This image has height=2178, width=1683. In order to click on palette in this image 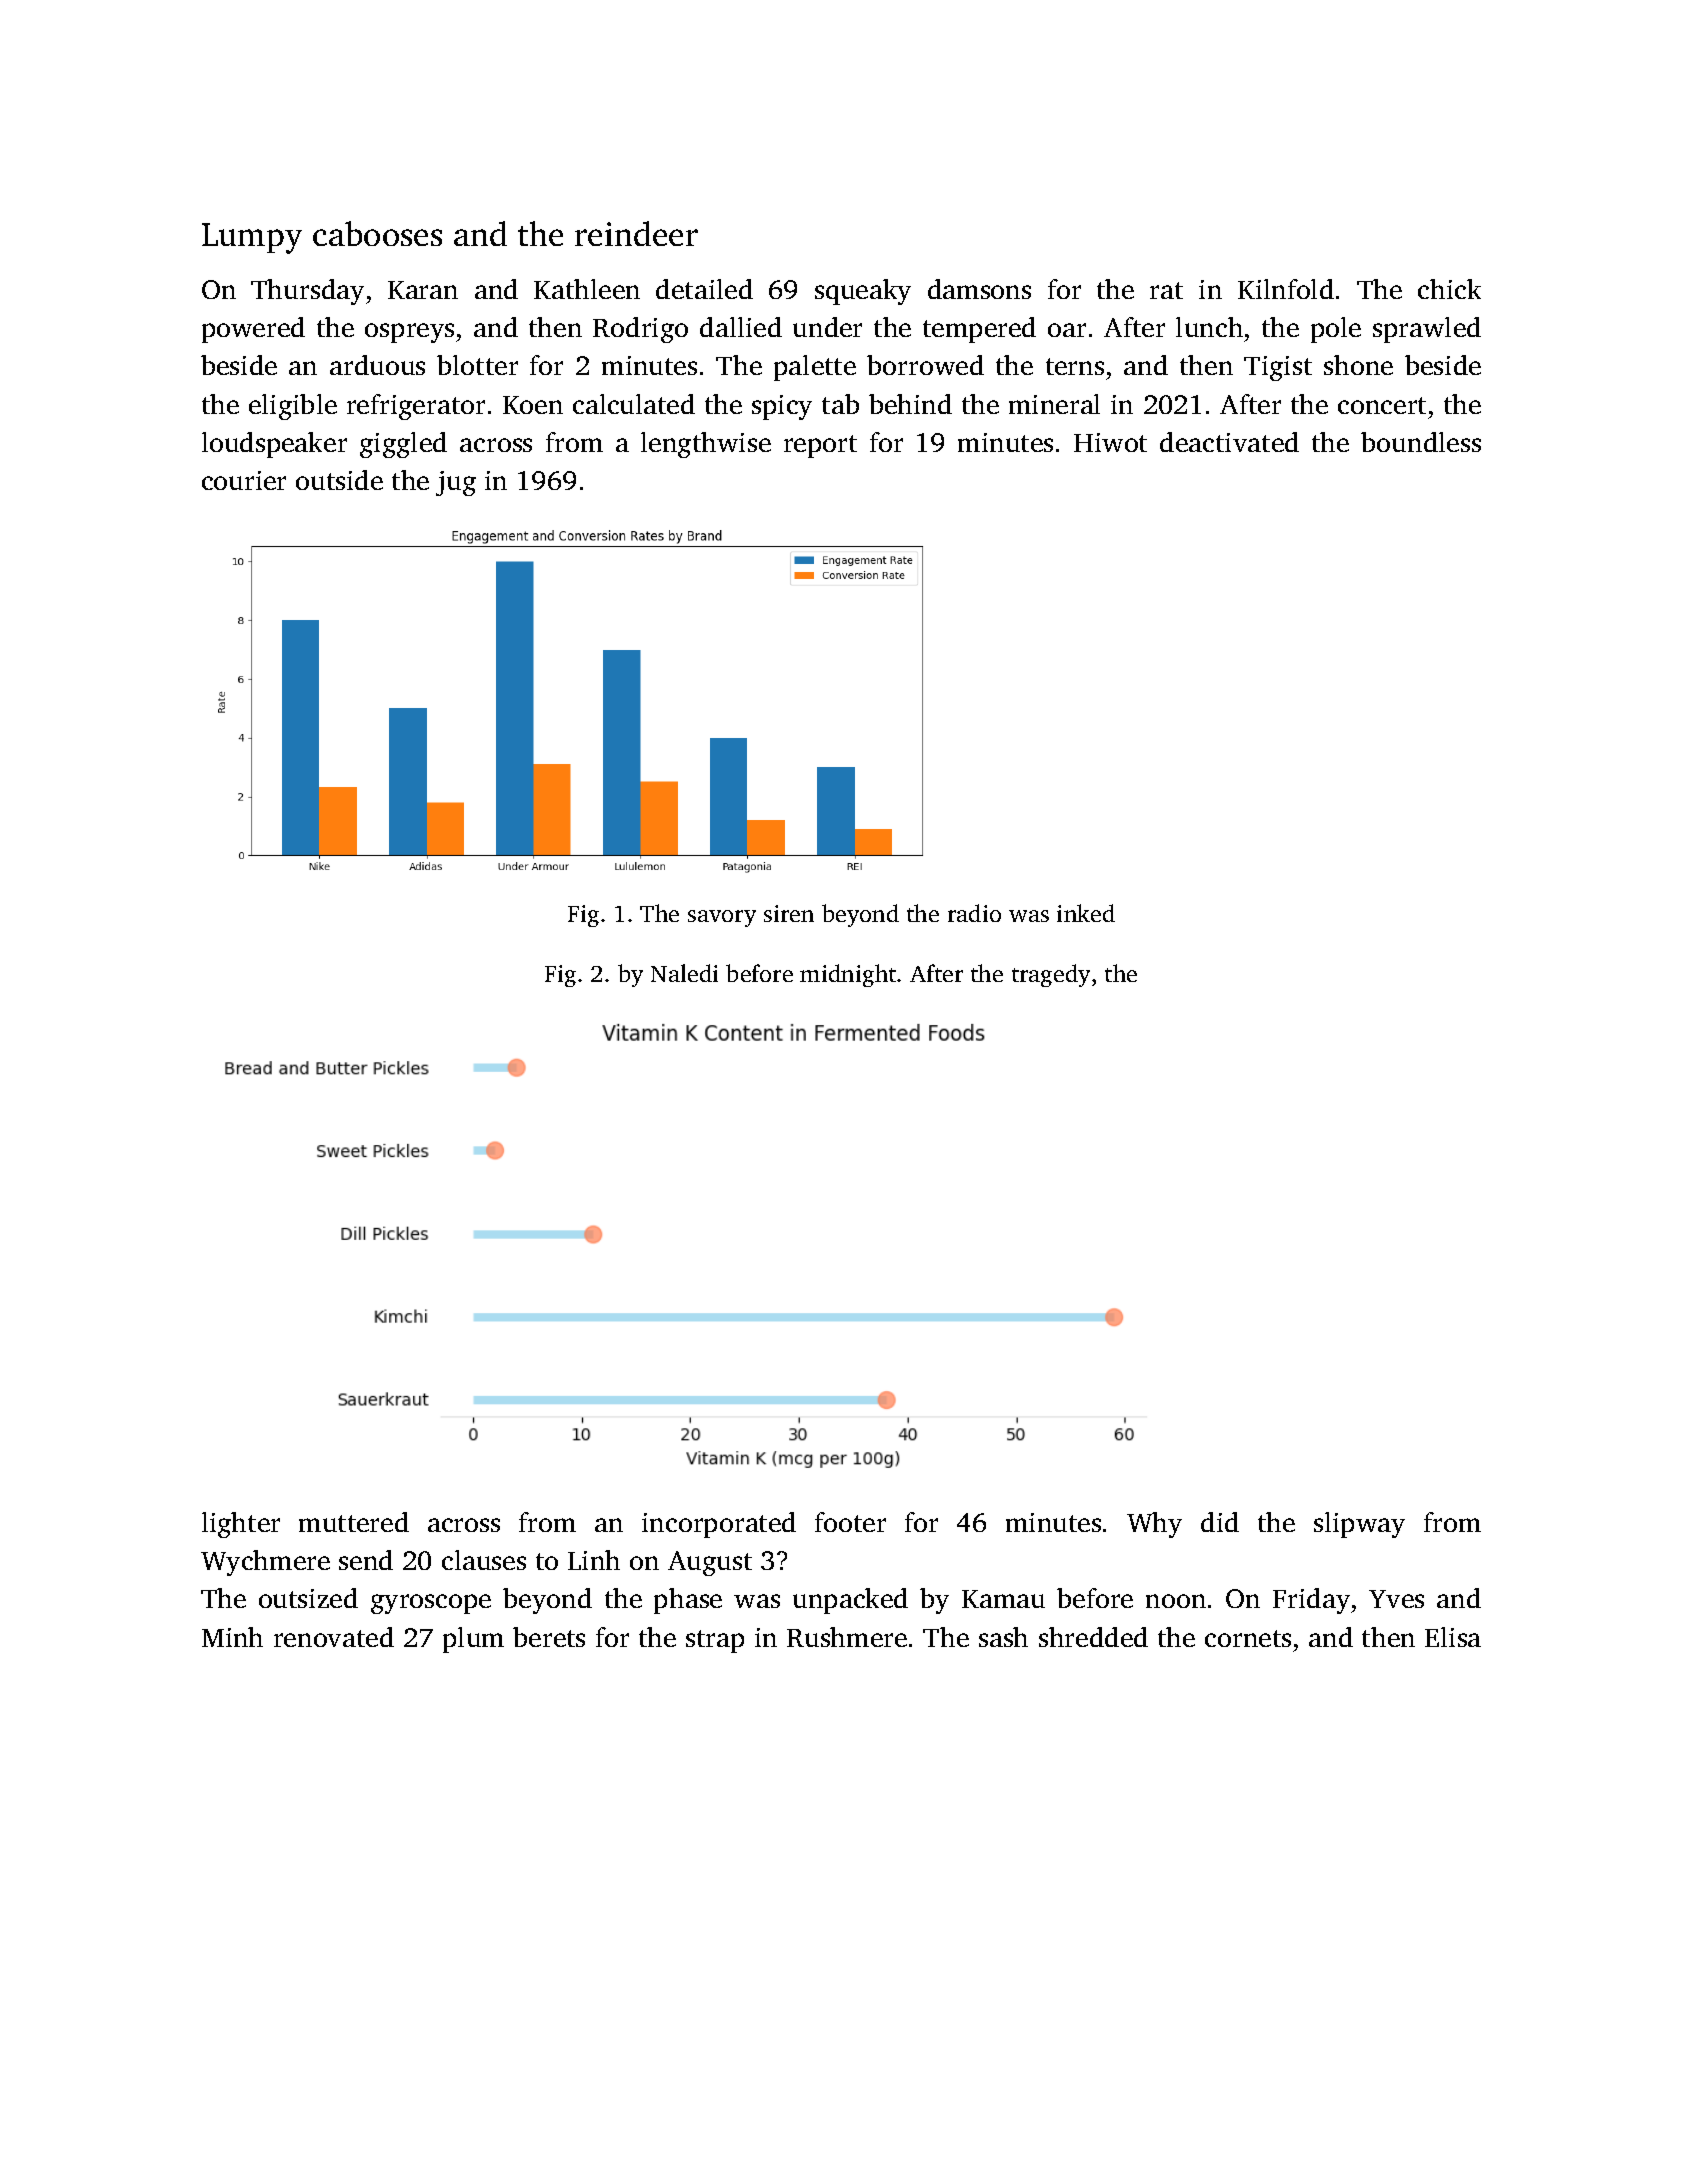, I will do `click(815, 368)`.
